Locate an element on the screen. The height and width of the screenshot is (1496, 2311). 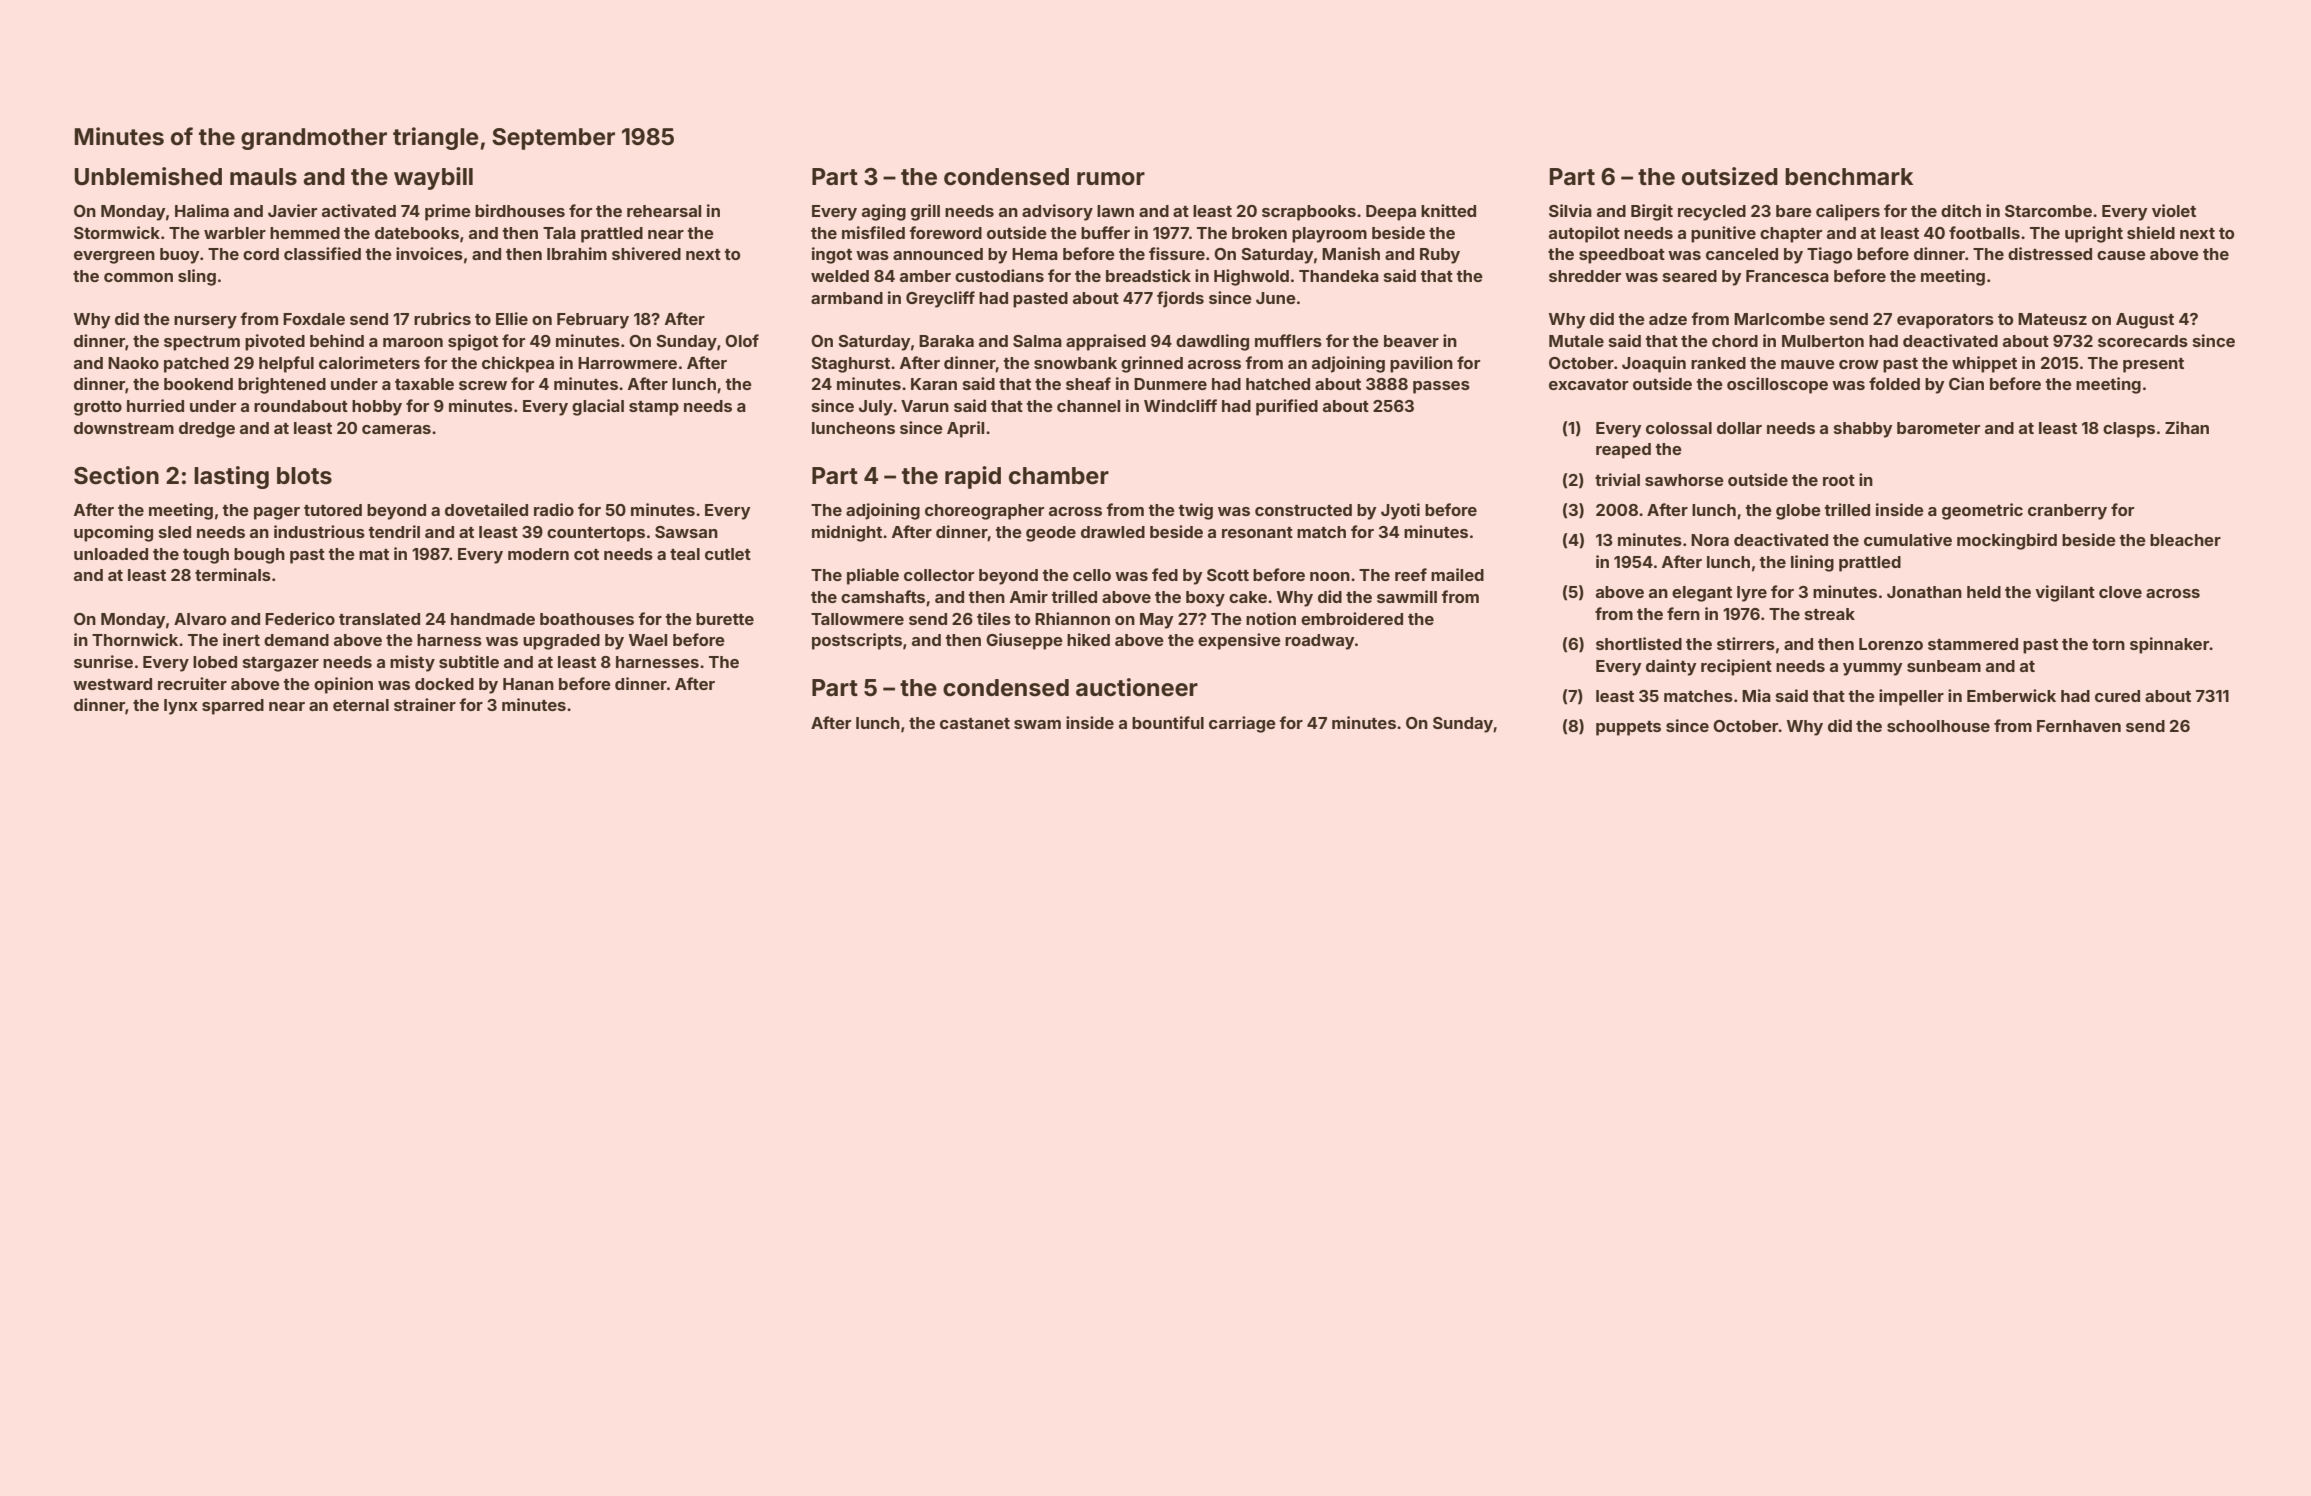
glacial is located at coordinates (598, 407).
